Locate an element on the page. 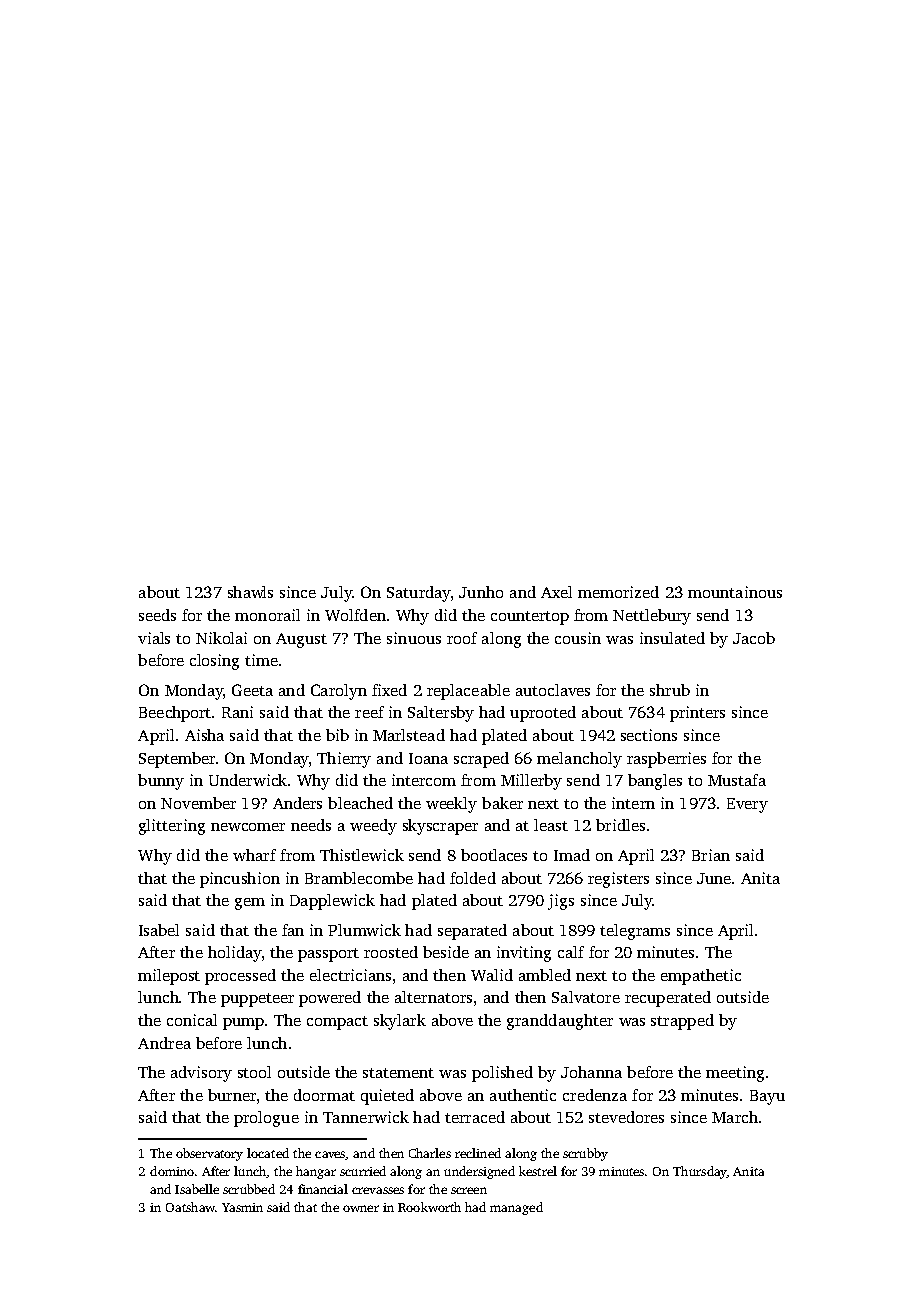  separated is located at coordinates (472, 932).
